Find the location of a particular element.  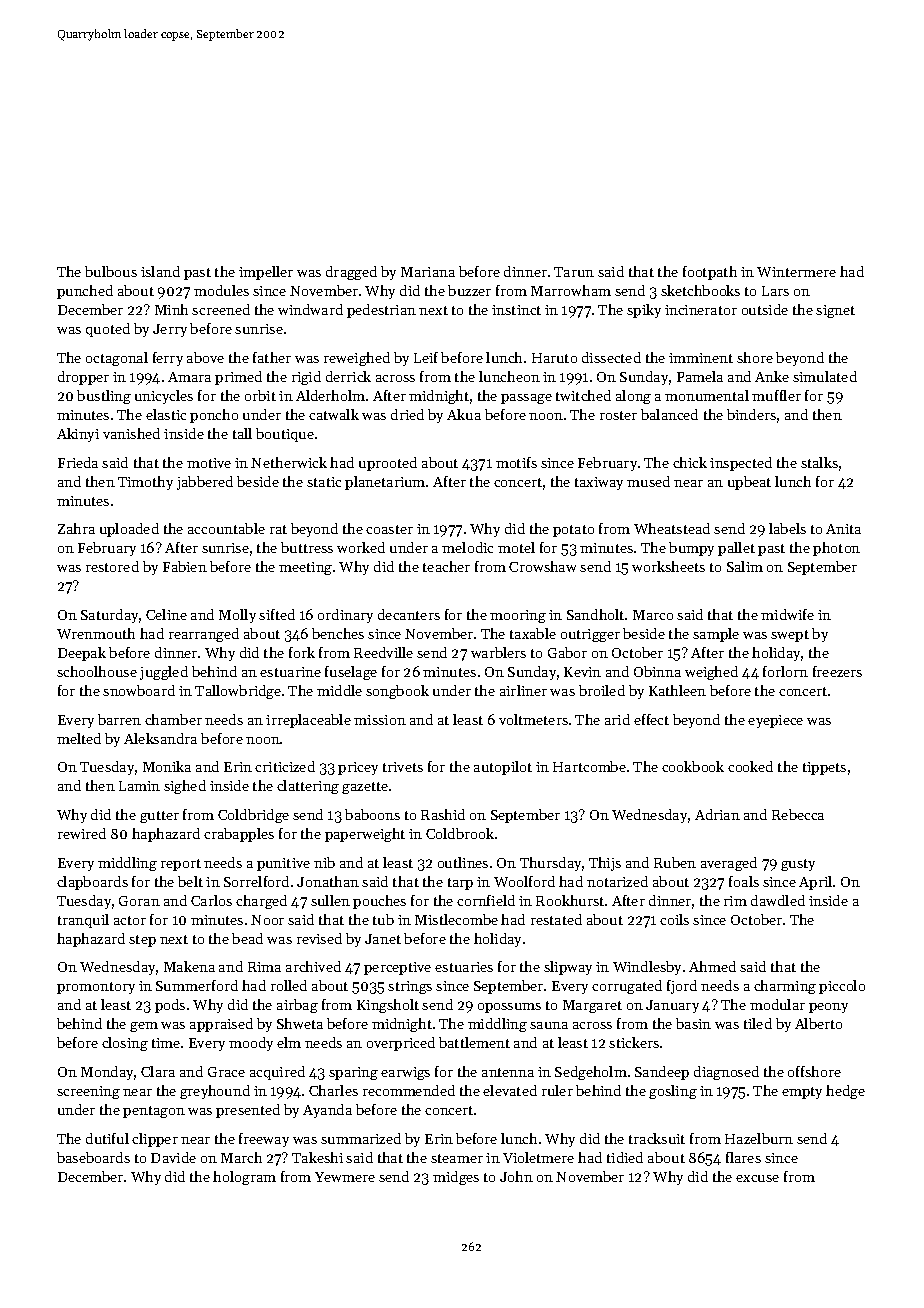

bulbous is located at coordinates (111, 271).
